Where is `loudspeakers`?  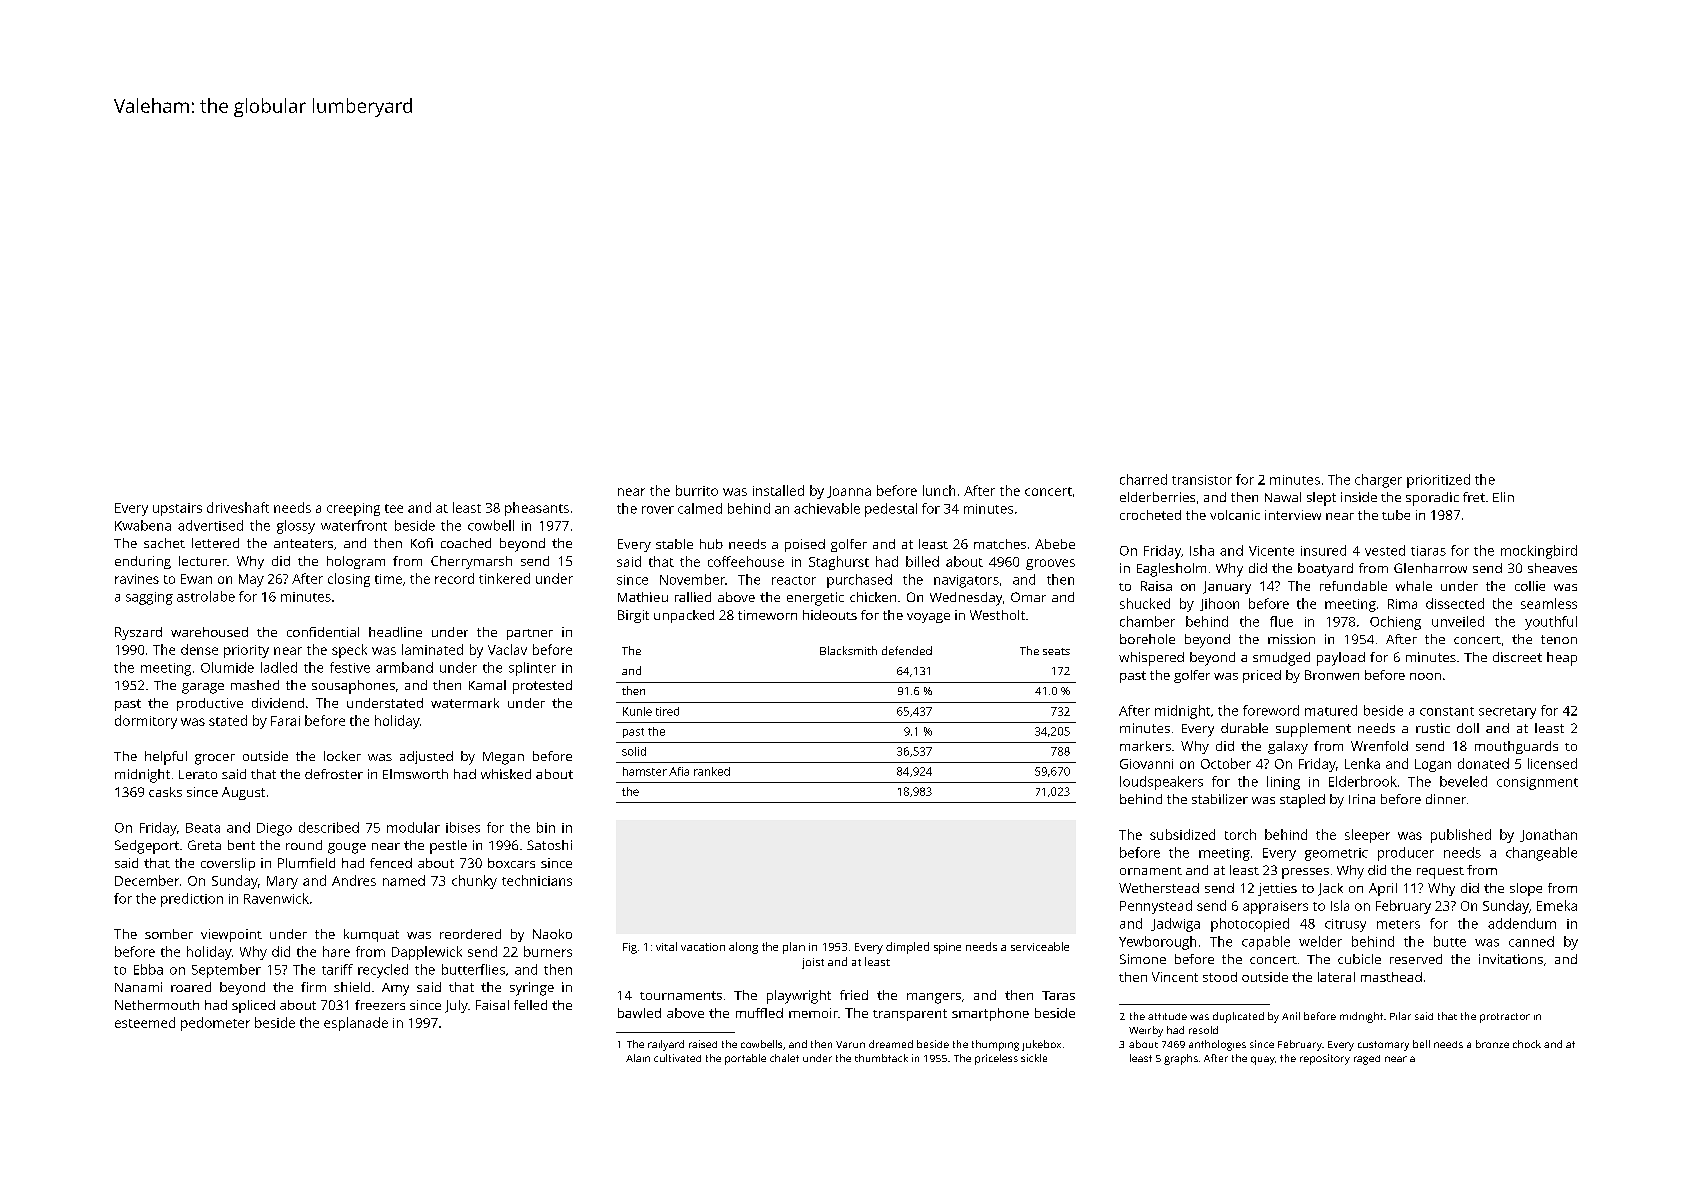 loudspeakers is located at coordinates (1161, 783).
